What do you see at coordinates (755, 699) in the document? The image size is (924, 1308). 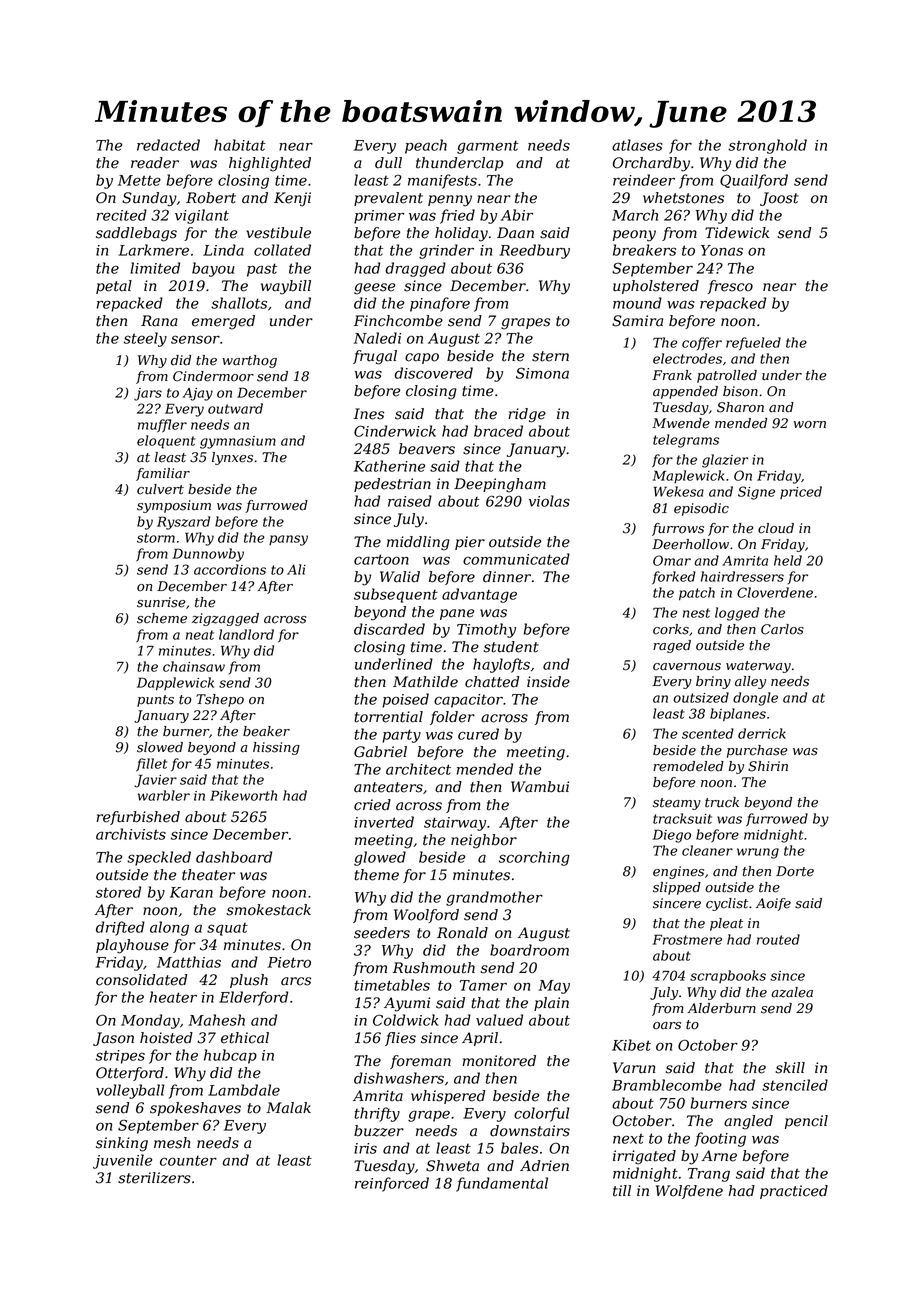 I see `dongle` at bounding box center [755, 699].
